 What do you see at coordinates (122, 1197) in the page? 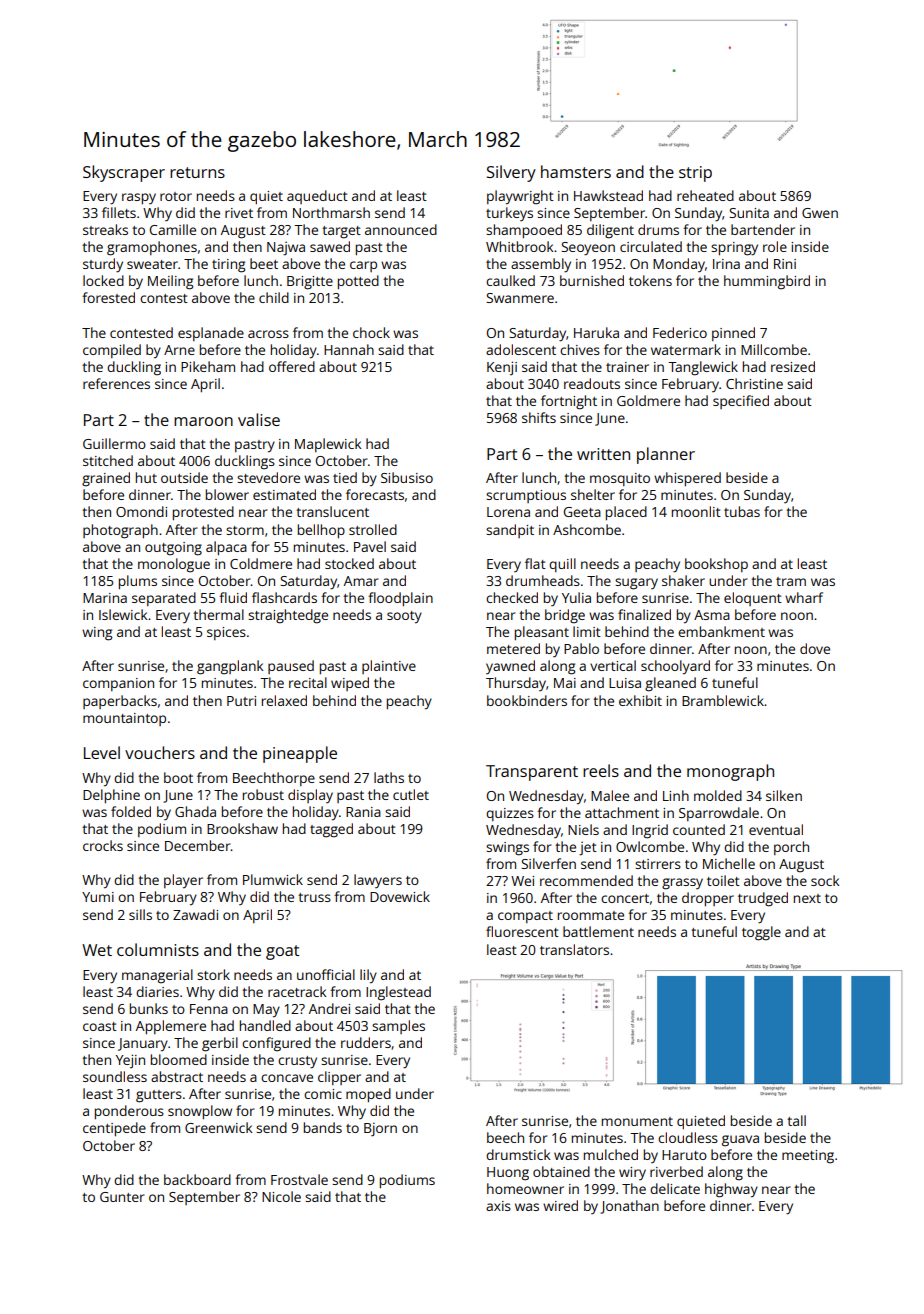
I see `Gunter` at bounding box center [122, 1197].
